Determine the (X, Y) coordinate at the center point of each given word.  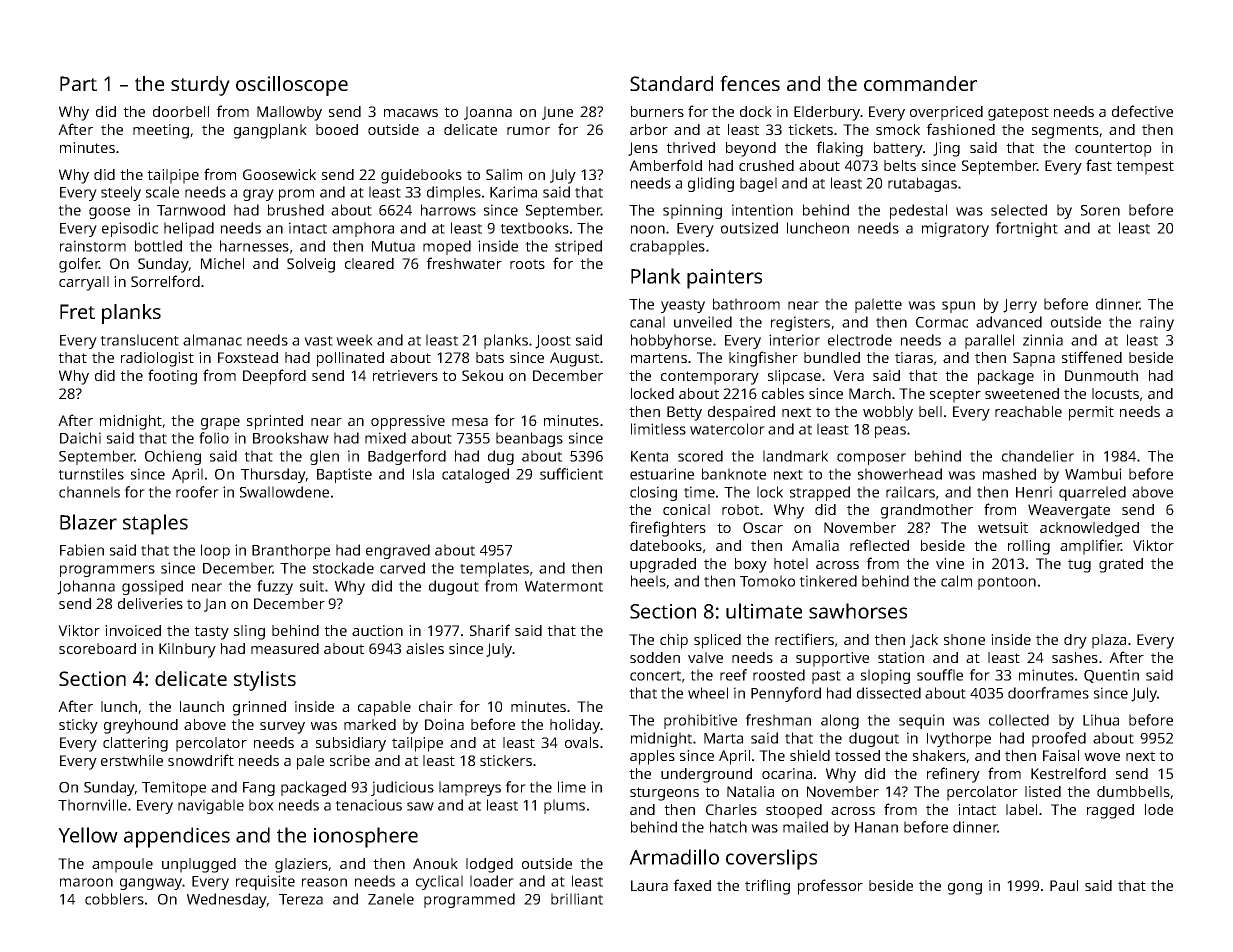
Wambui (1093, 474)
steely (121, 193)
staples (155, 524)
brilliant (577, 899)
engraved (398, 551)
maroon (86, 882)
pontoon (1007, 583)
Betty (684, 413)
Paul (1064, 885)
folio (214, 438)
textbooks (534, 228)
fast (1099, 165)
